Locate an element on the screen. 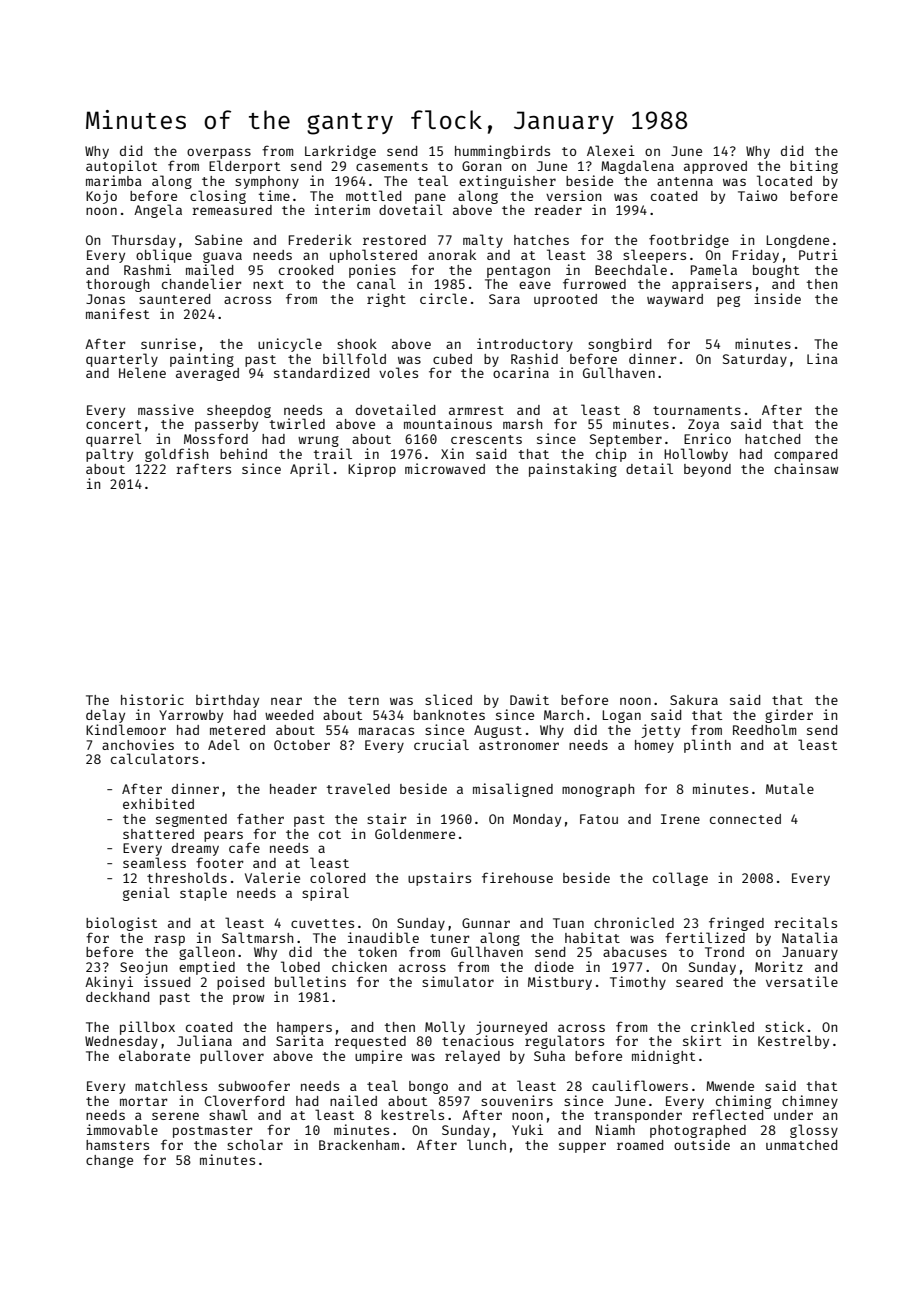  goldfish is located at coordinates (176, 455).
